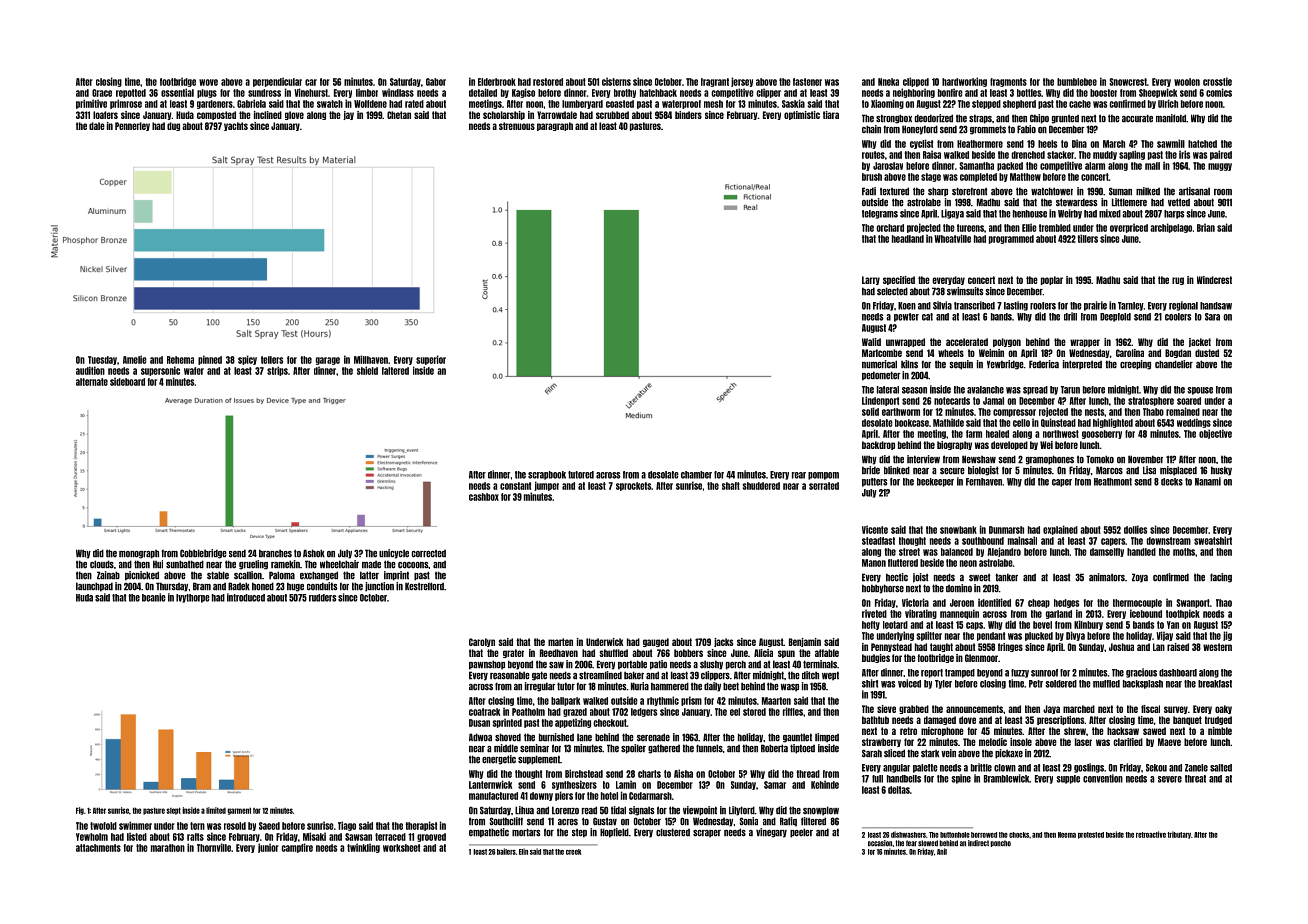  What do you see at coordinates (1178, 281) in the image?
I see `rug` at bounding box center [1178, 281].
